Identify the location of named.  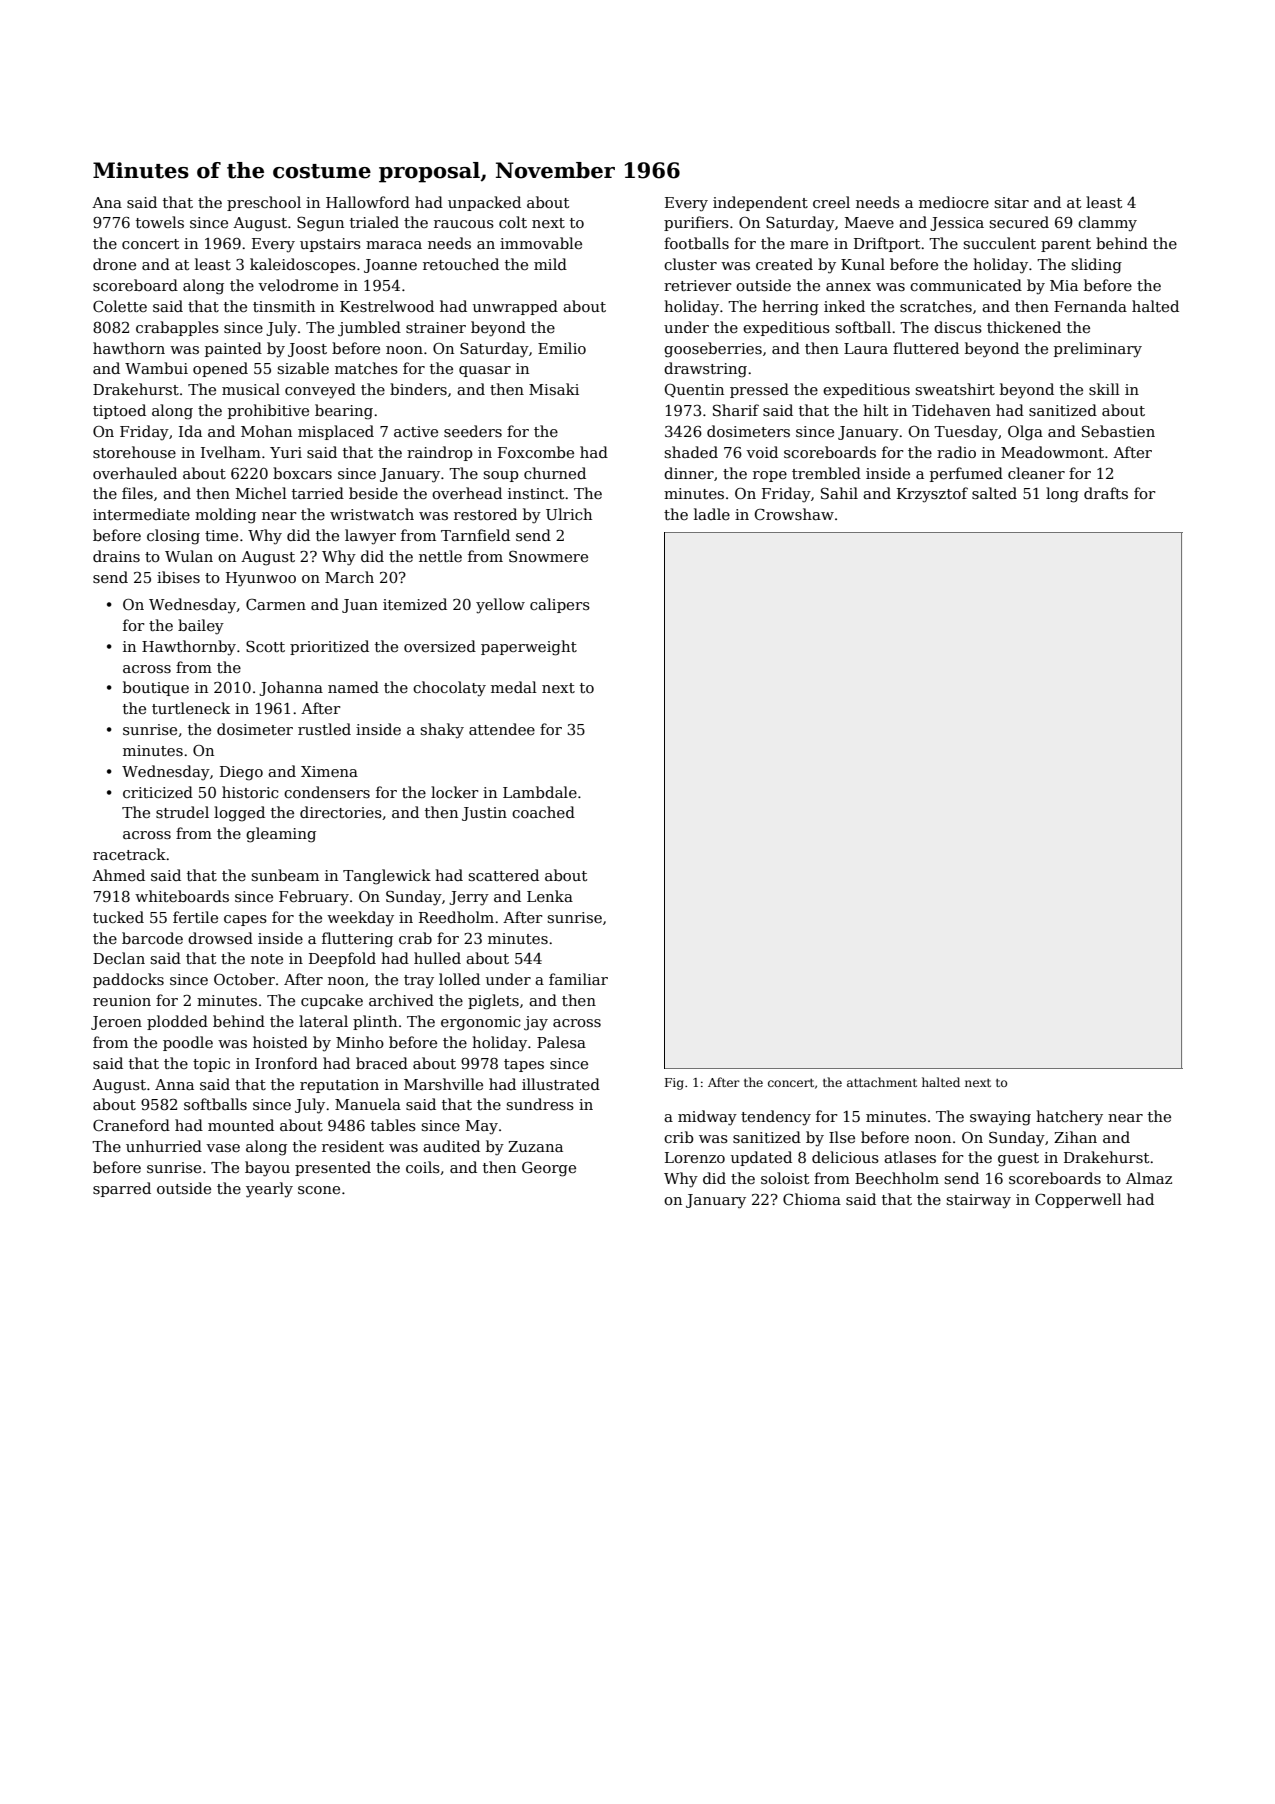
(353, 687).
